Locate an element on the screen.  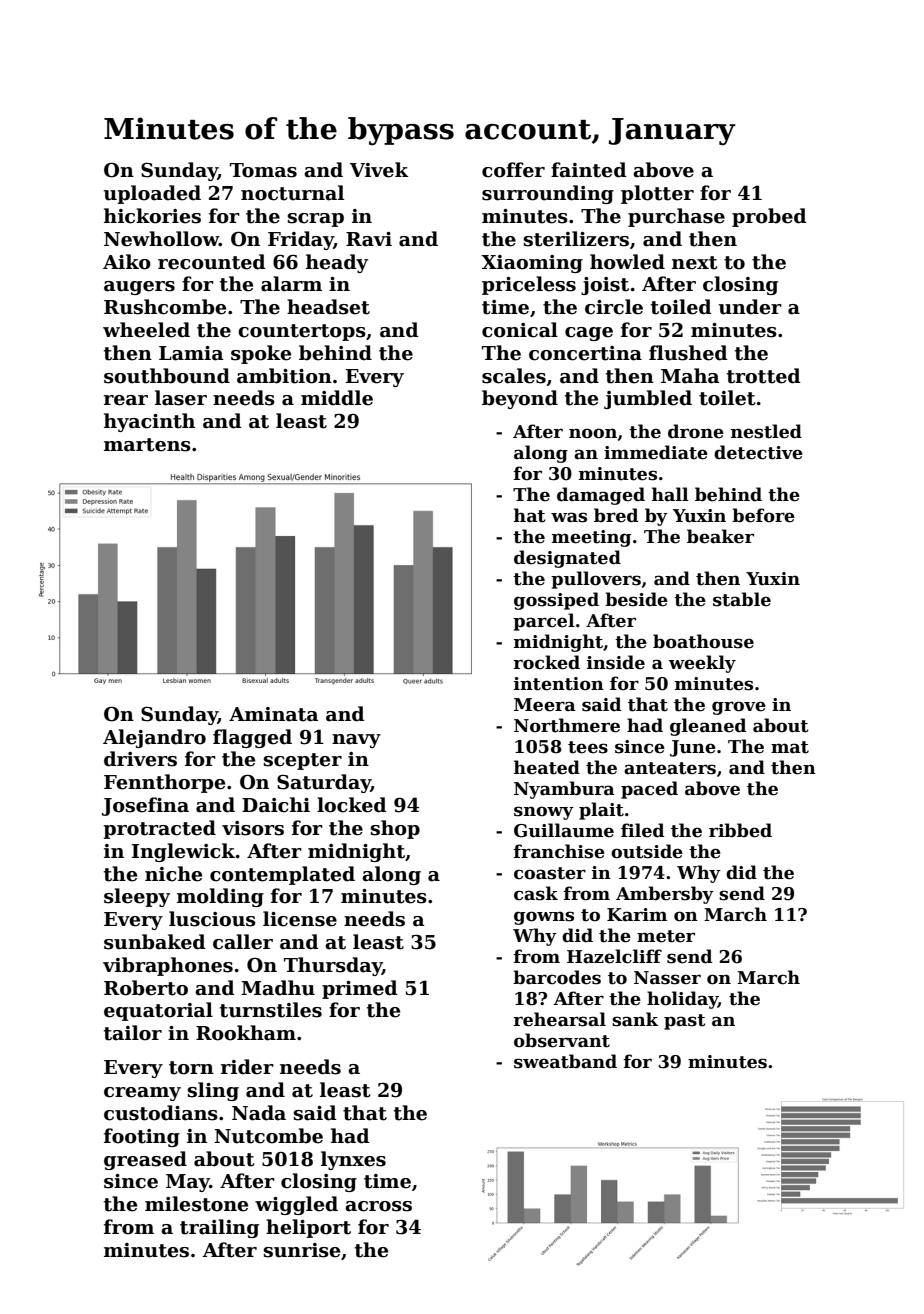
Alejandro is located at coordinates (154, 738).
